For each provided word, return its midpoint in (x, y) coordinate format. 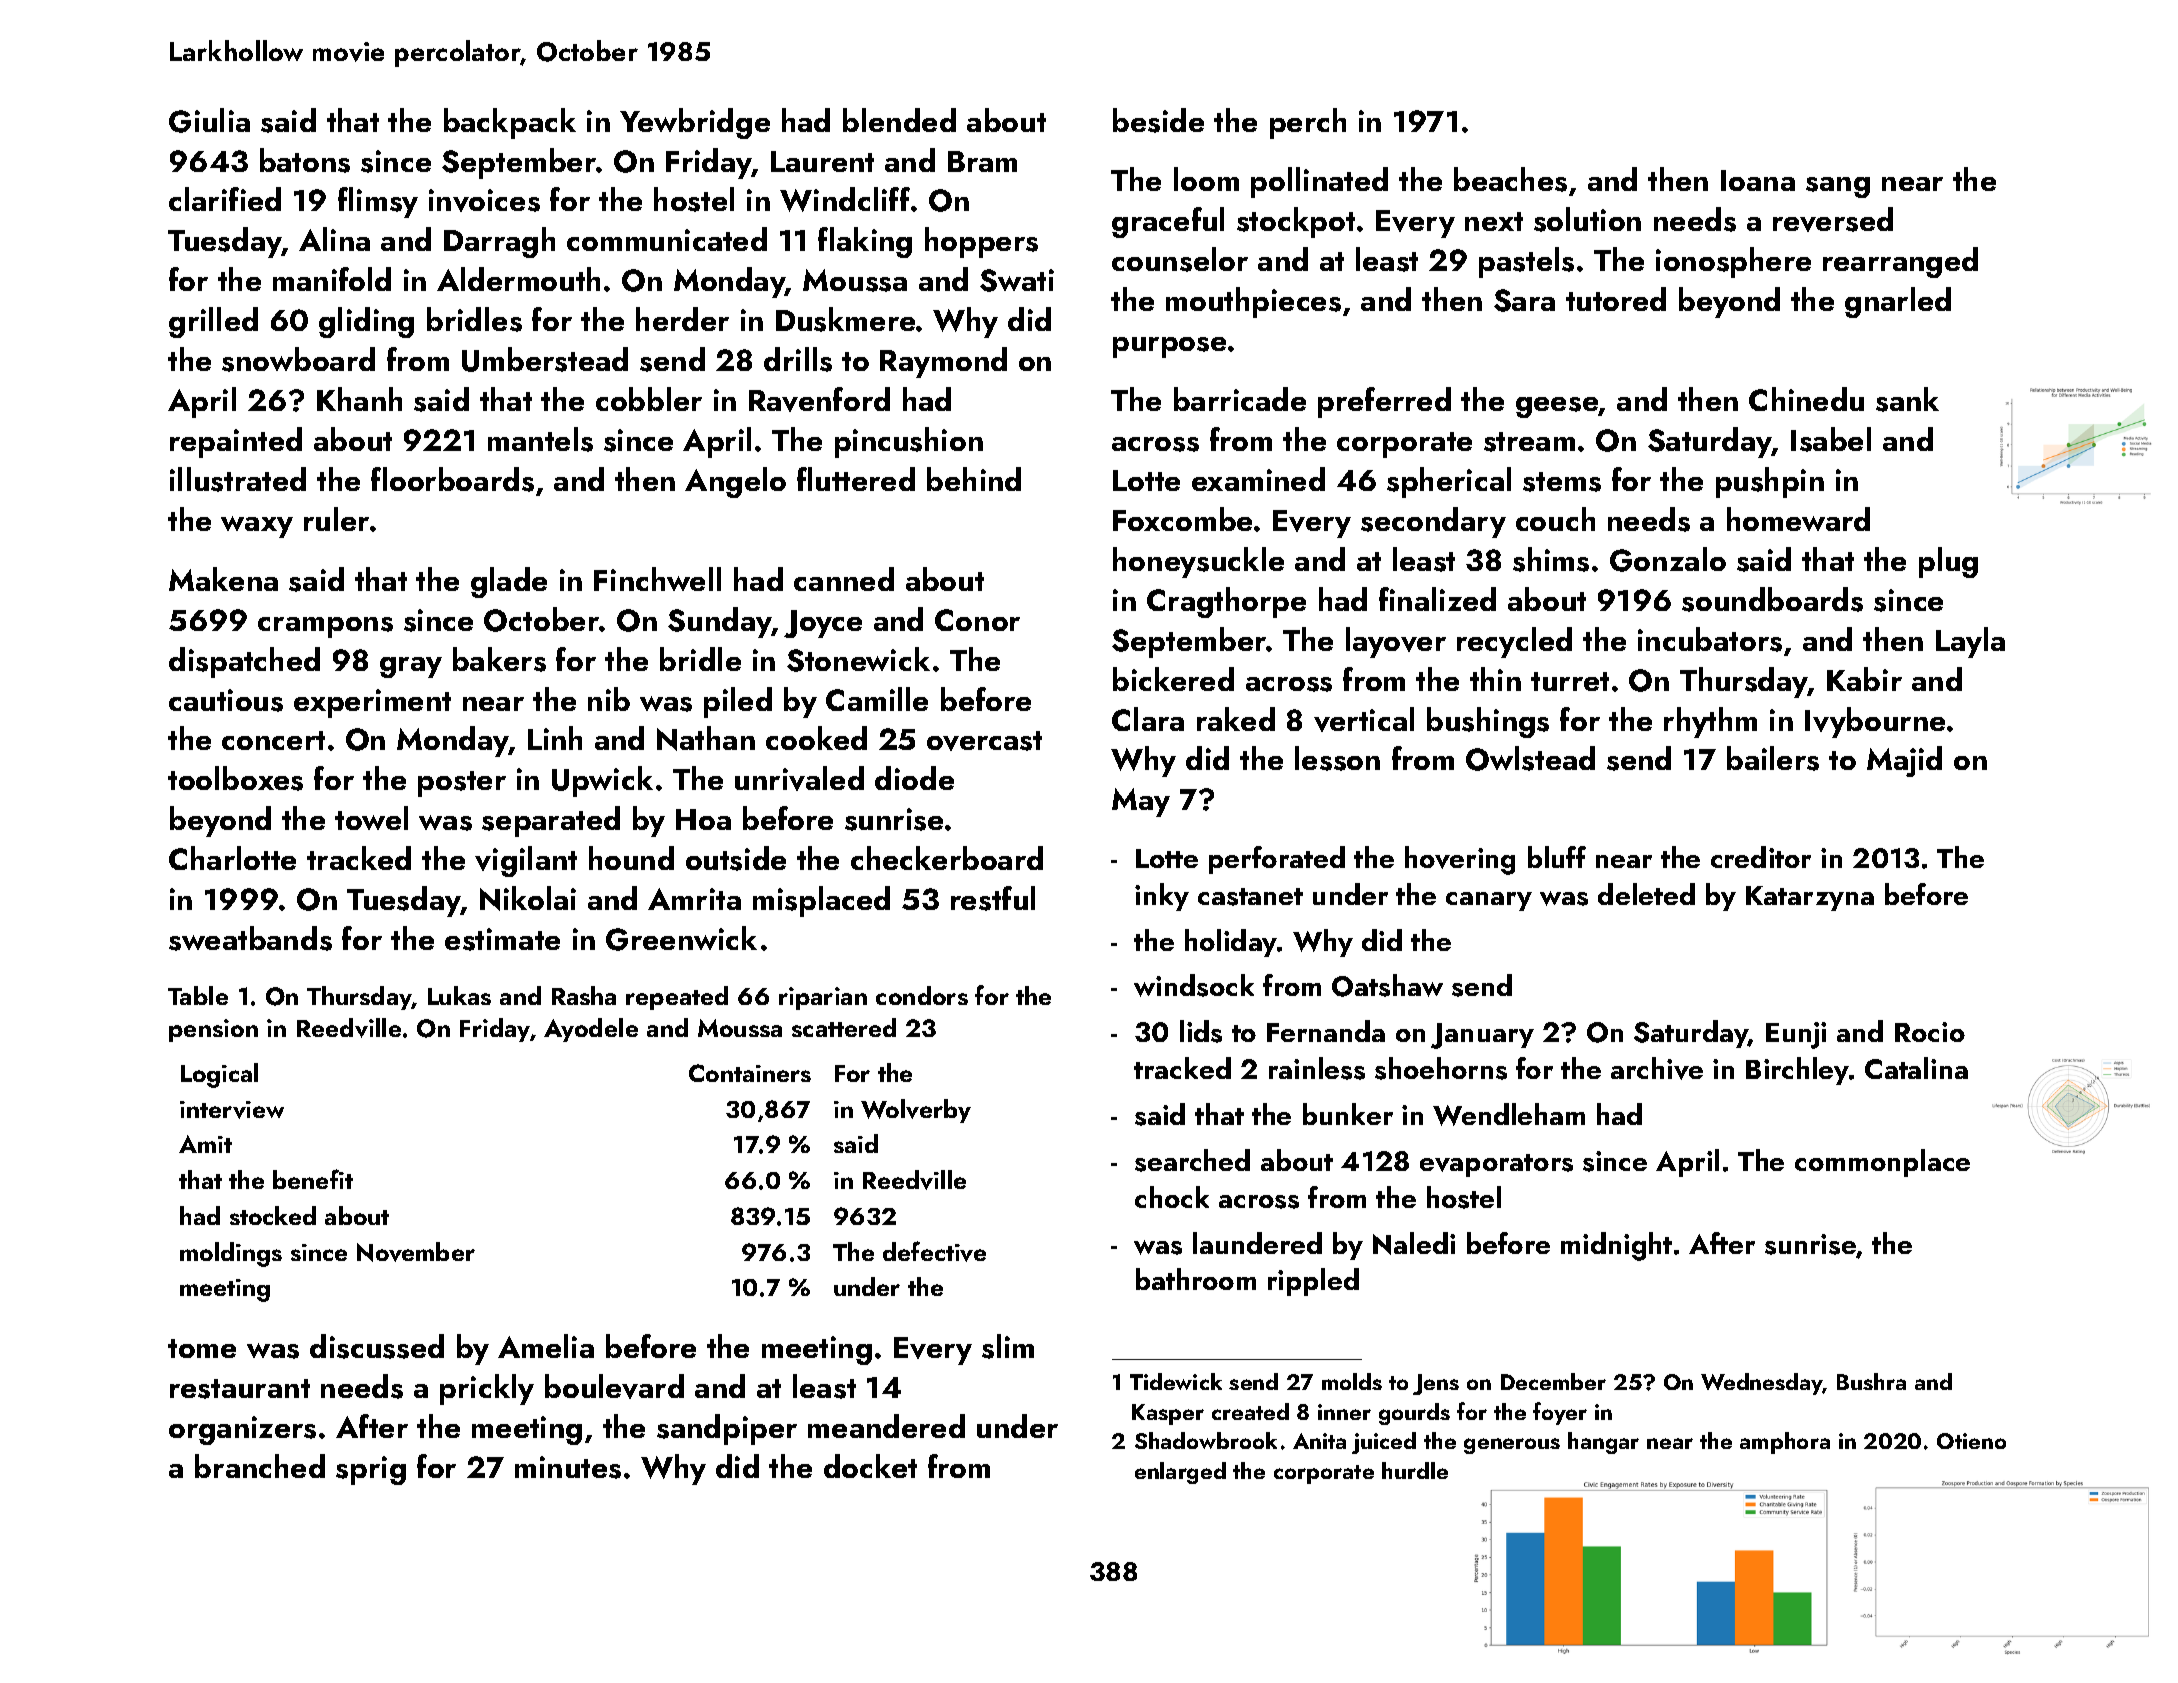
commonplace (1882, 1163)
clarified (225, 199)
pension (213, 1030)
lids (1201, 1031)
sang (1838, 187)
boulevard (614, 1386)
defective (934, 1251)
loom (1206, 179)
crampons (325, 627)
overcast (984, 741)
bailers (1773, 758)
